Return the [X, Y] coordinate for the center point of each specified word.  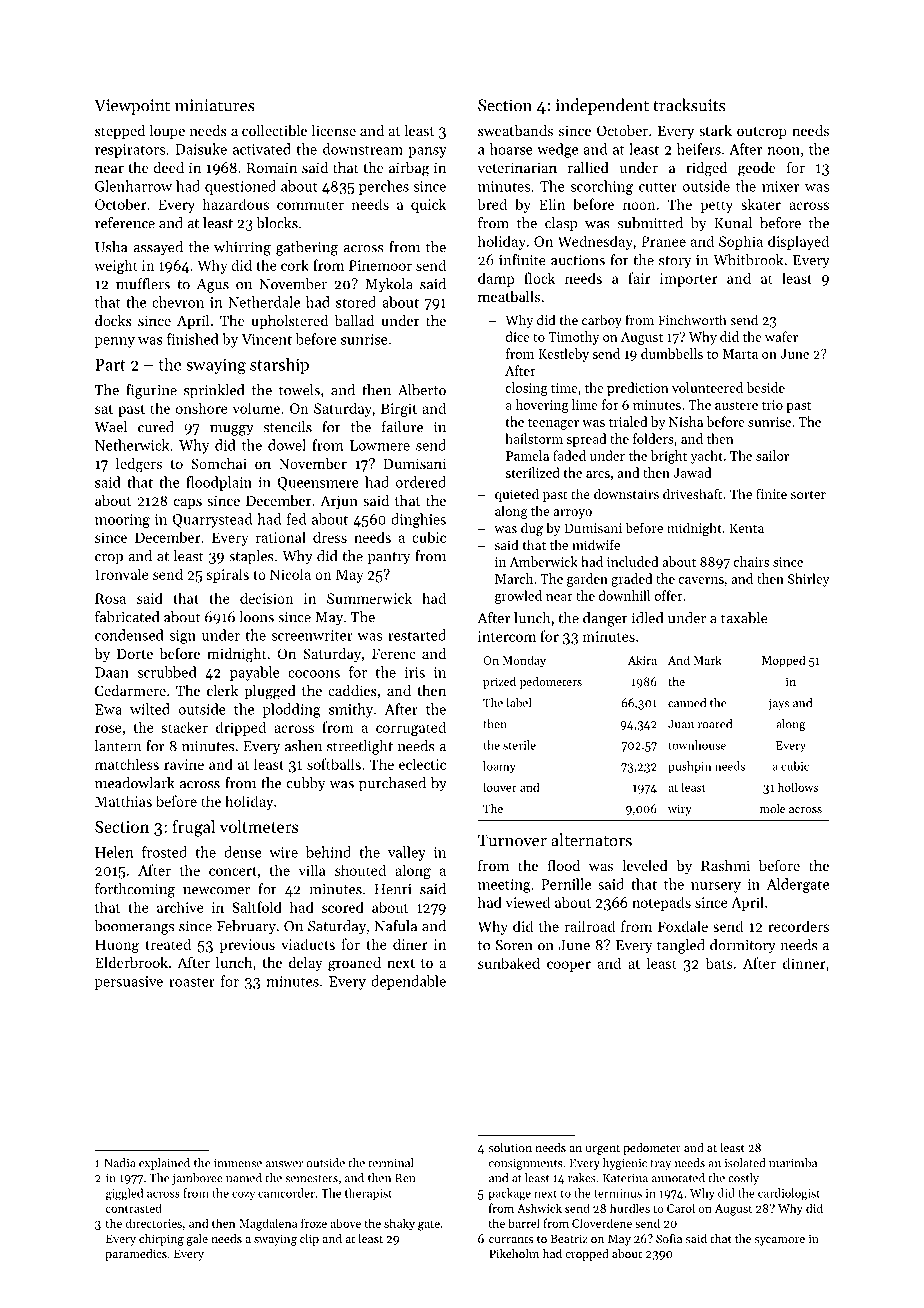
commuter [310, 205]
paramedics [136, 1255]
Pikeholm [514, 1253]
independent [602, 106]
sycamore [780, 1241]
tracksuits [689, 105]
